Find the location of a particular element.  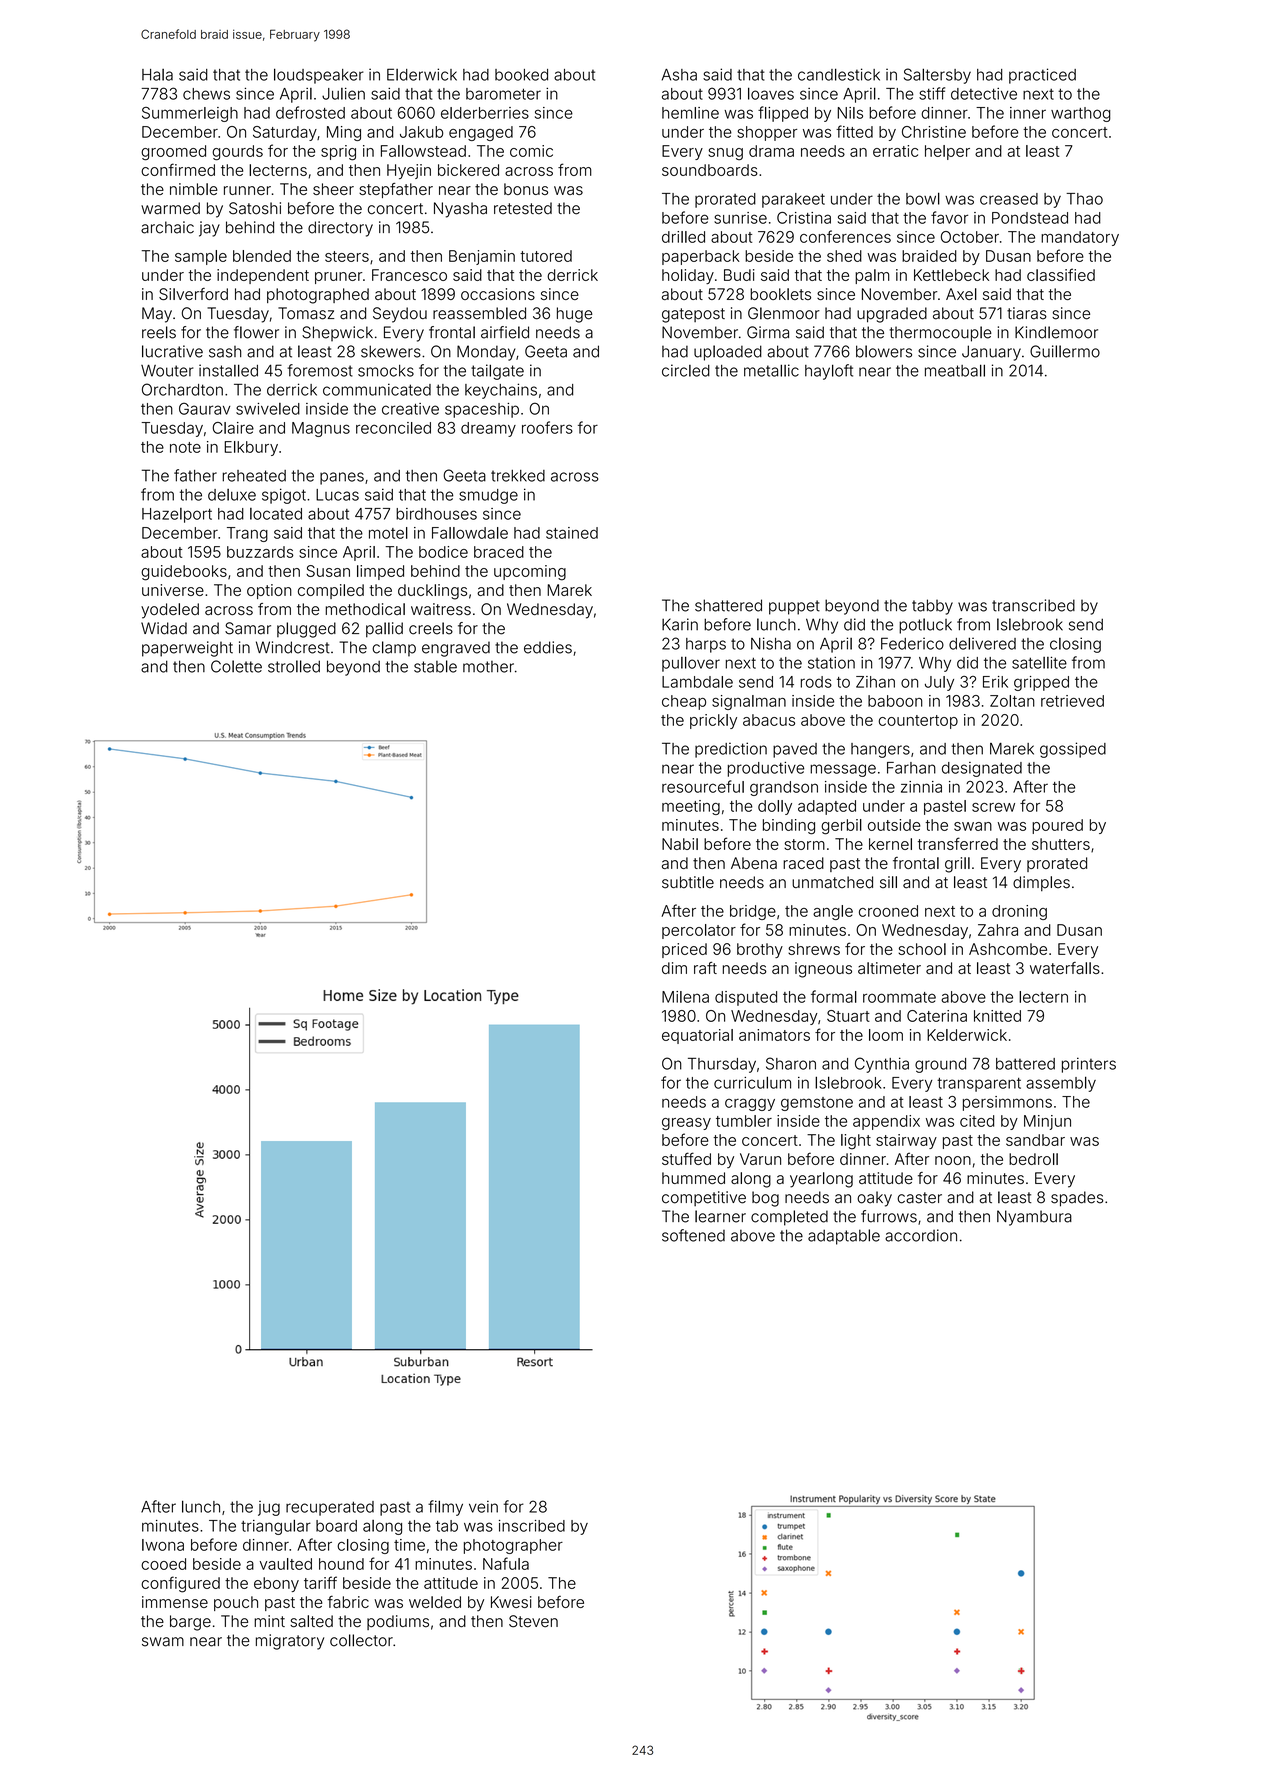

inscribed is located at coordinates (532, 1526).
